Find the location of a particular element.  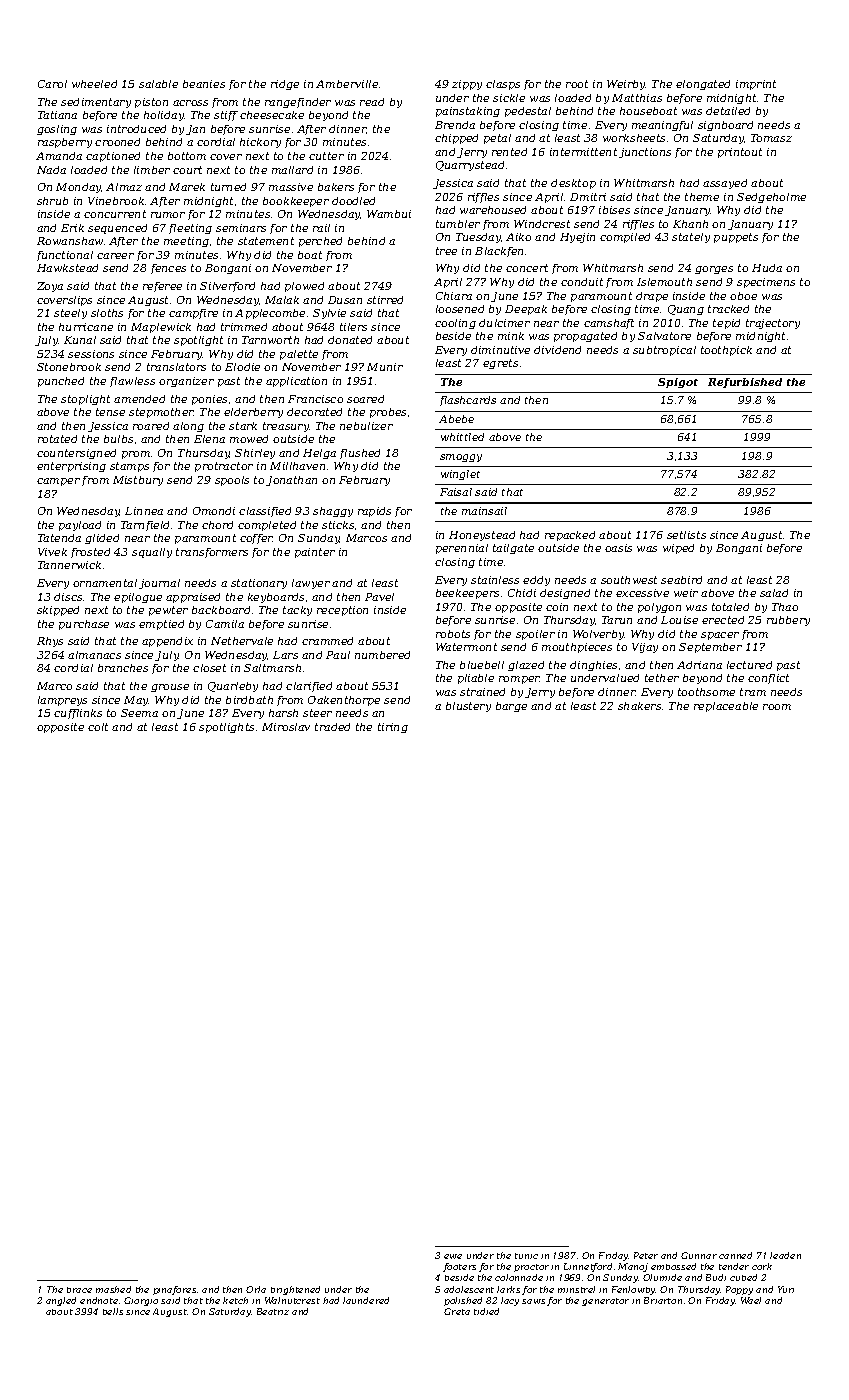

brace is located at coordinates (79, 1290).
